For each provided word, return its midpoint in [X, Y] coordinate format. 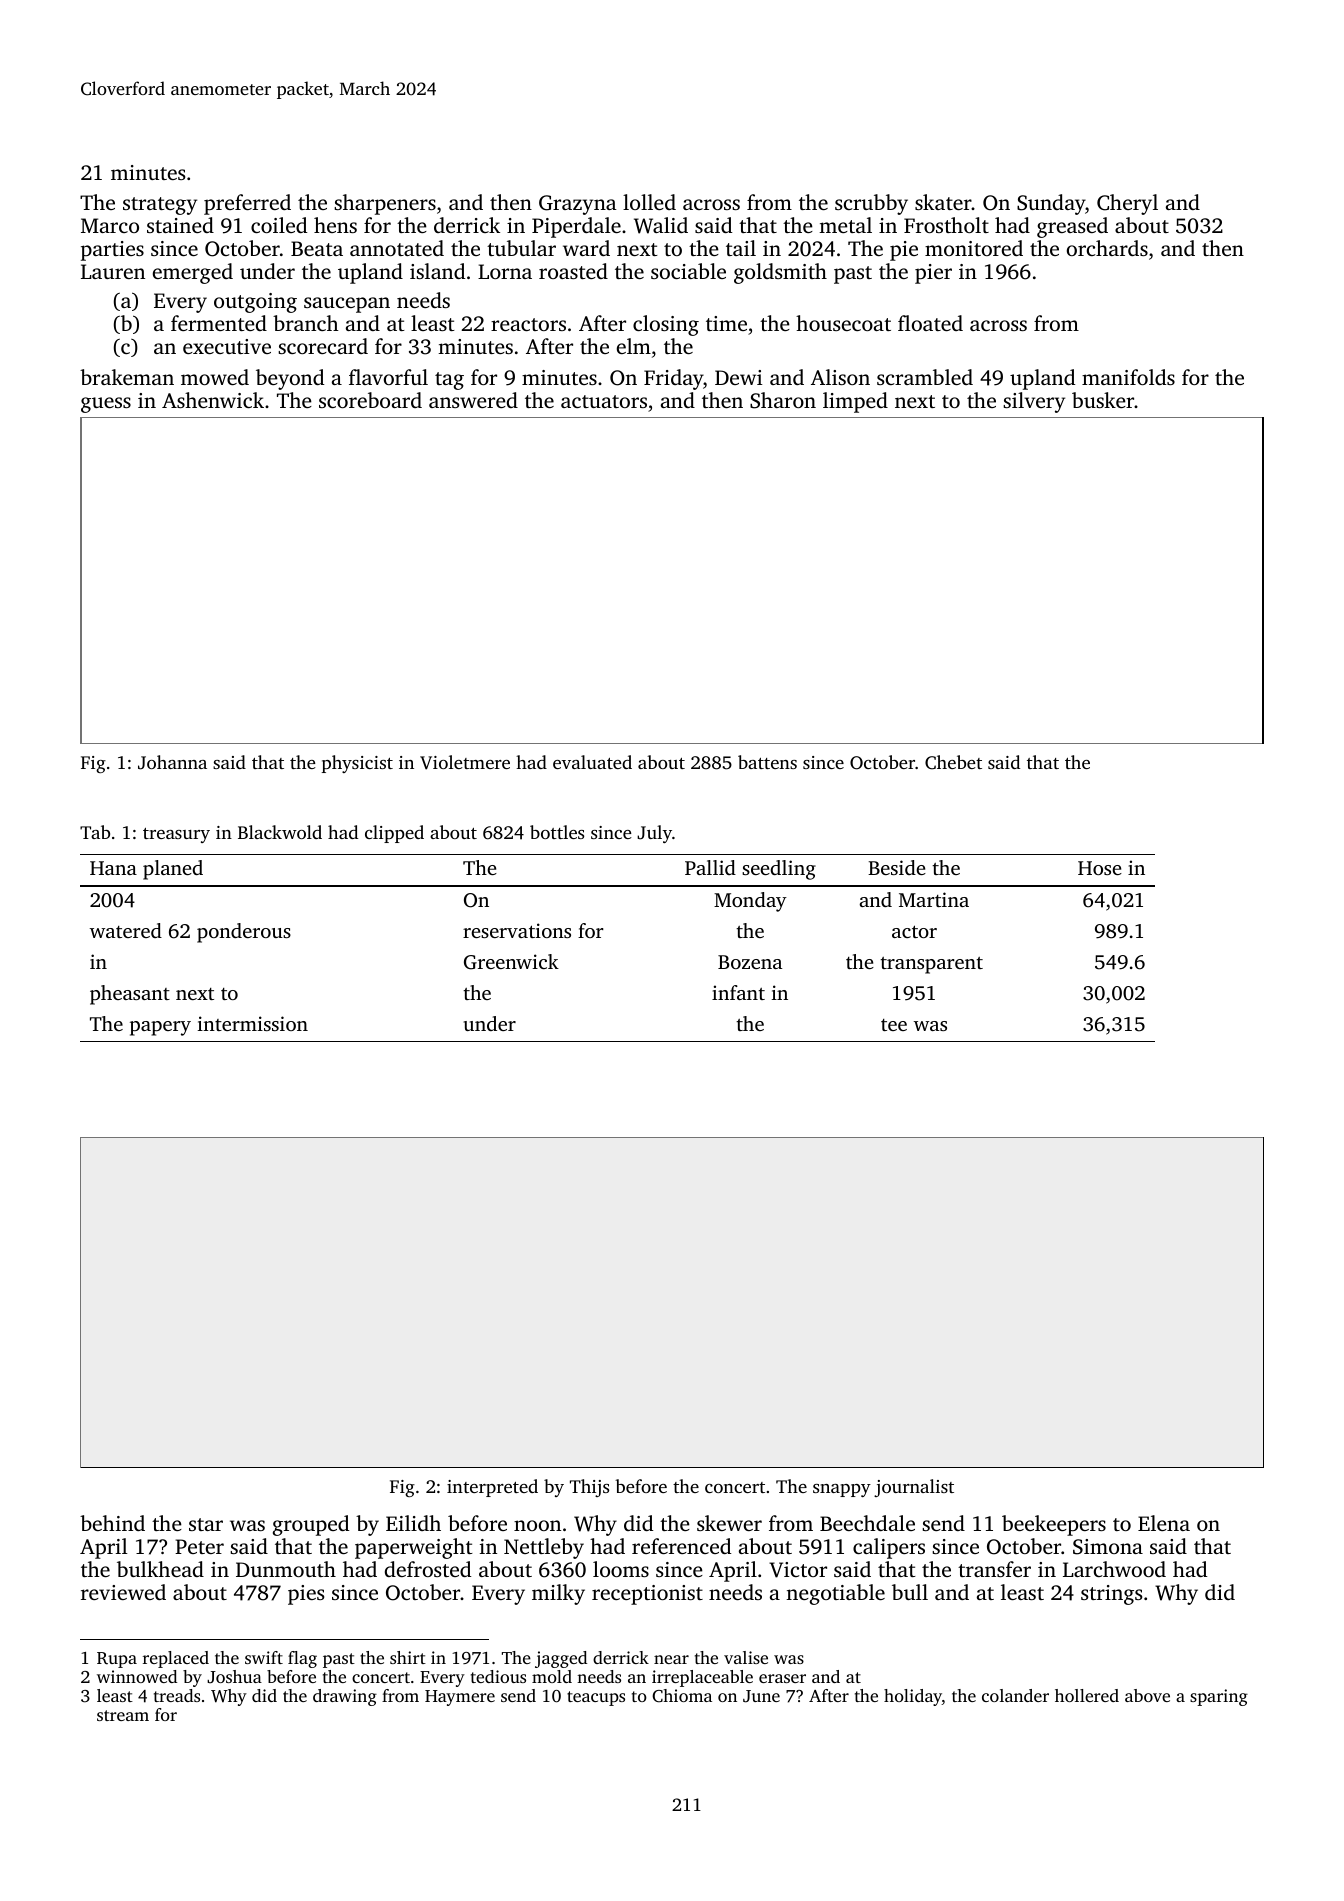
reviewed [123, 1592]
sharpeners [385, 204]
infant [738, 992]
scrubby [871, 204]
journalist [914, 1488]
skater [943, 202]
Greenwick [511, 962]
